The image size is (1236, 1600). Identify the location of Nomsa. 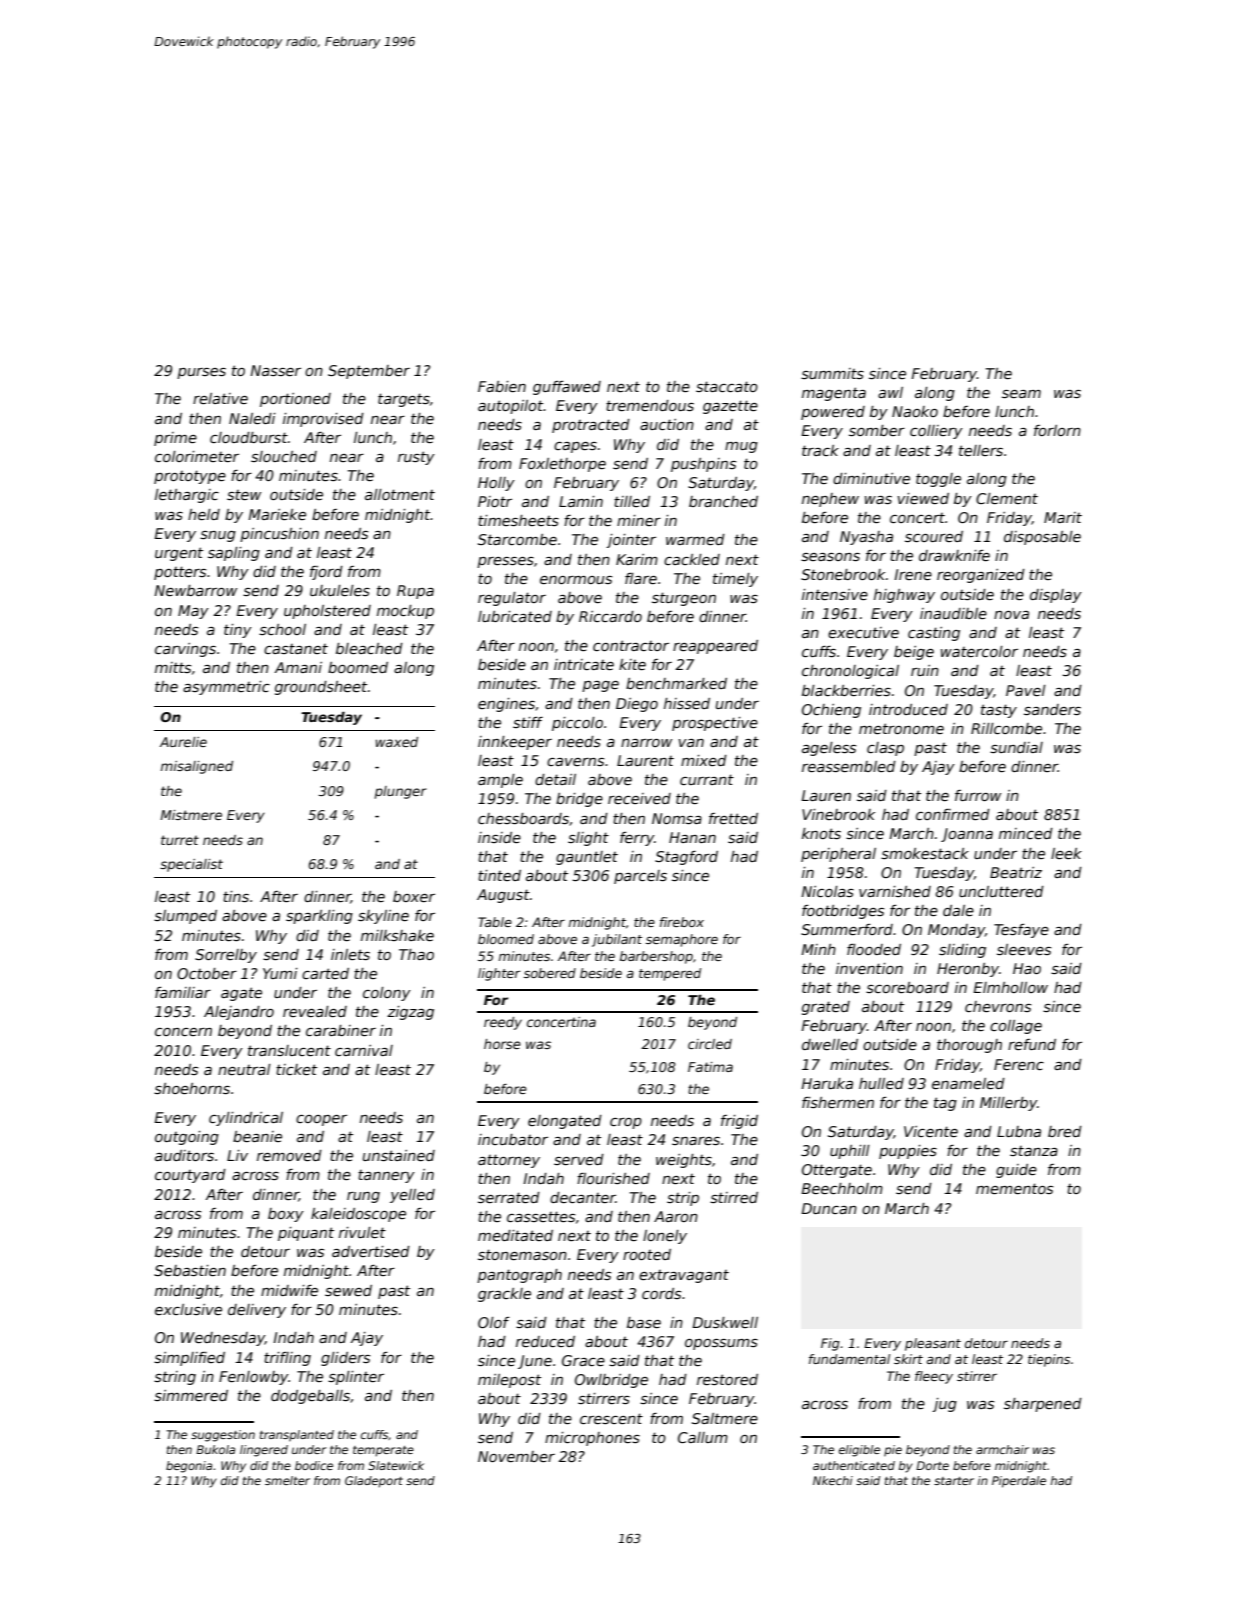
(677, 818).
